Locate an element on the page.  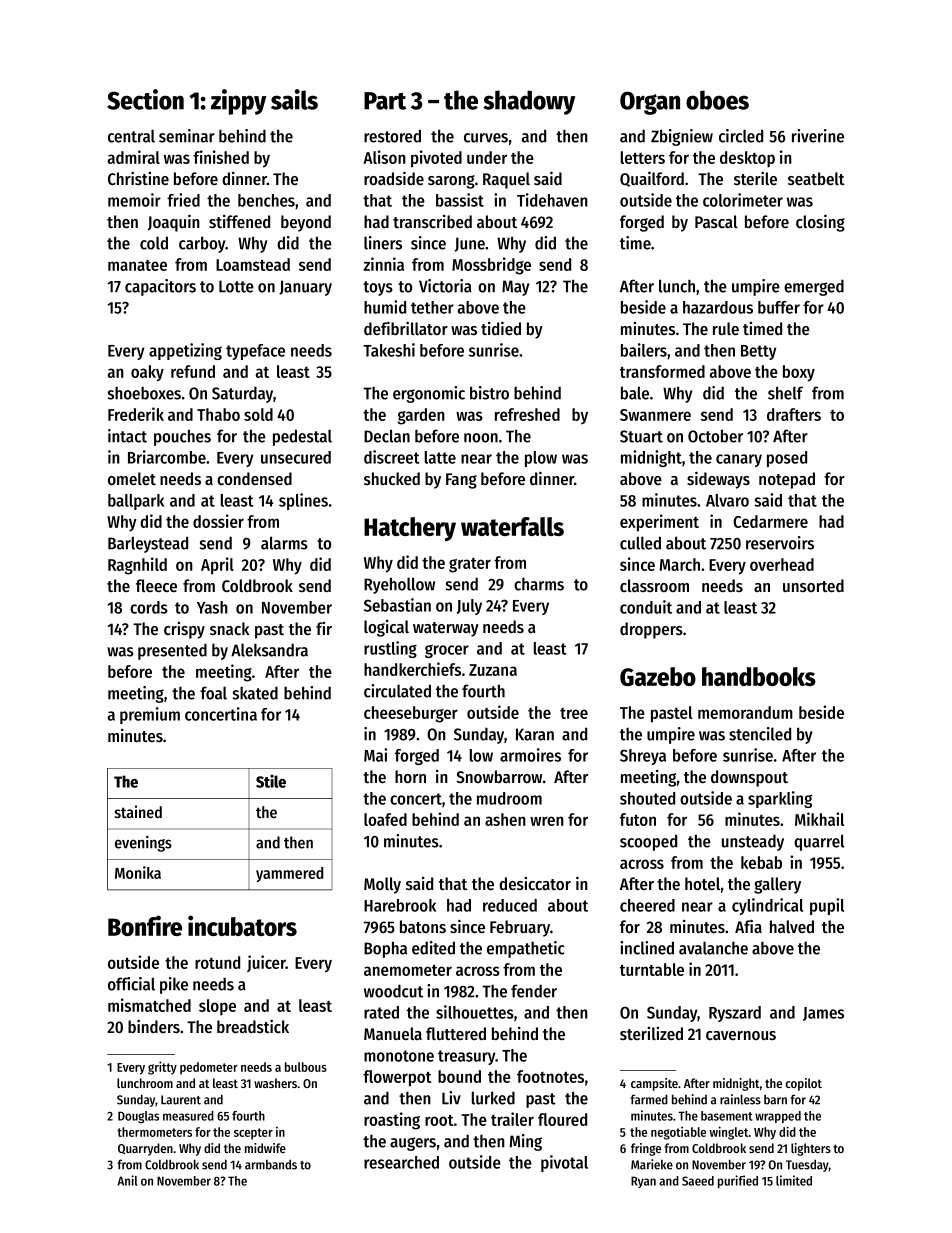
presented is located at coordinates (172, 652).
